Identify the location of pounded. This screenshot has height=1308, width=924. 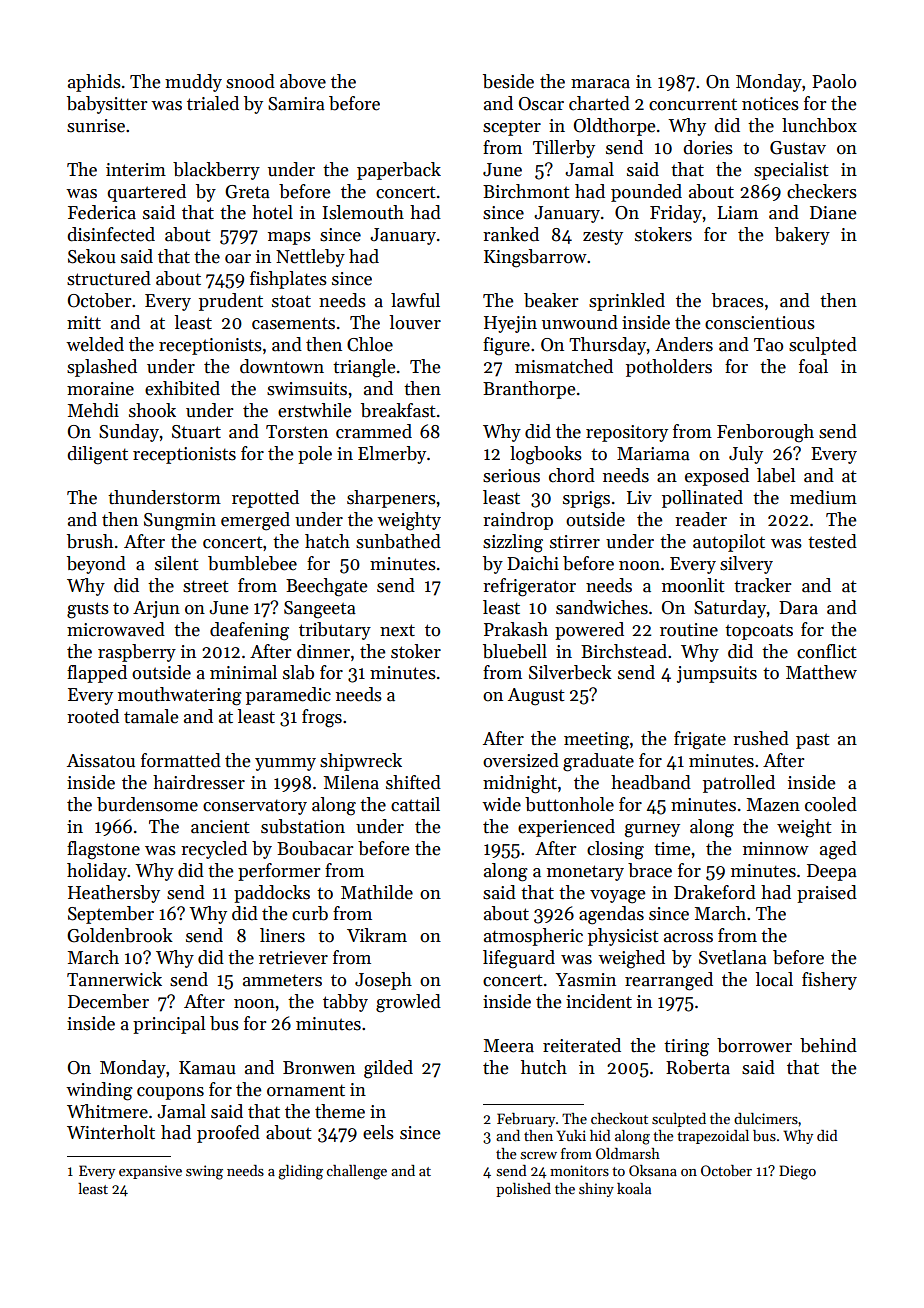
(646, 193).
